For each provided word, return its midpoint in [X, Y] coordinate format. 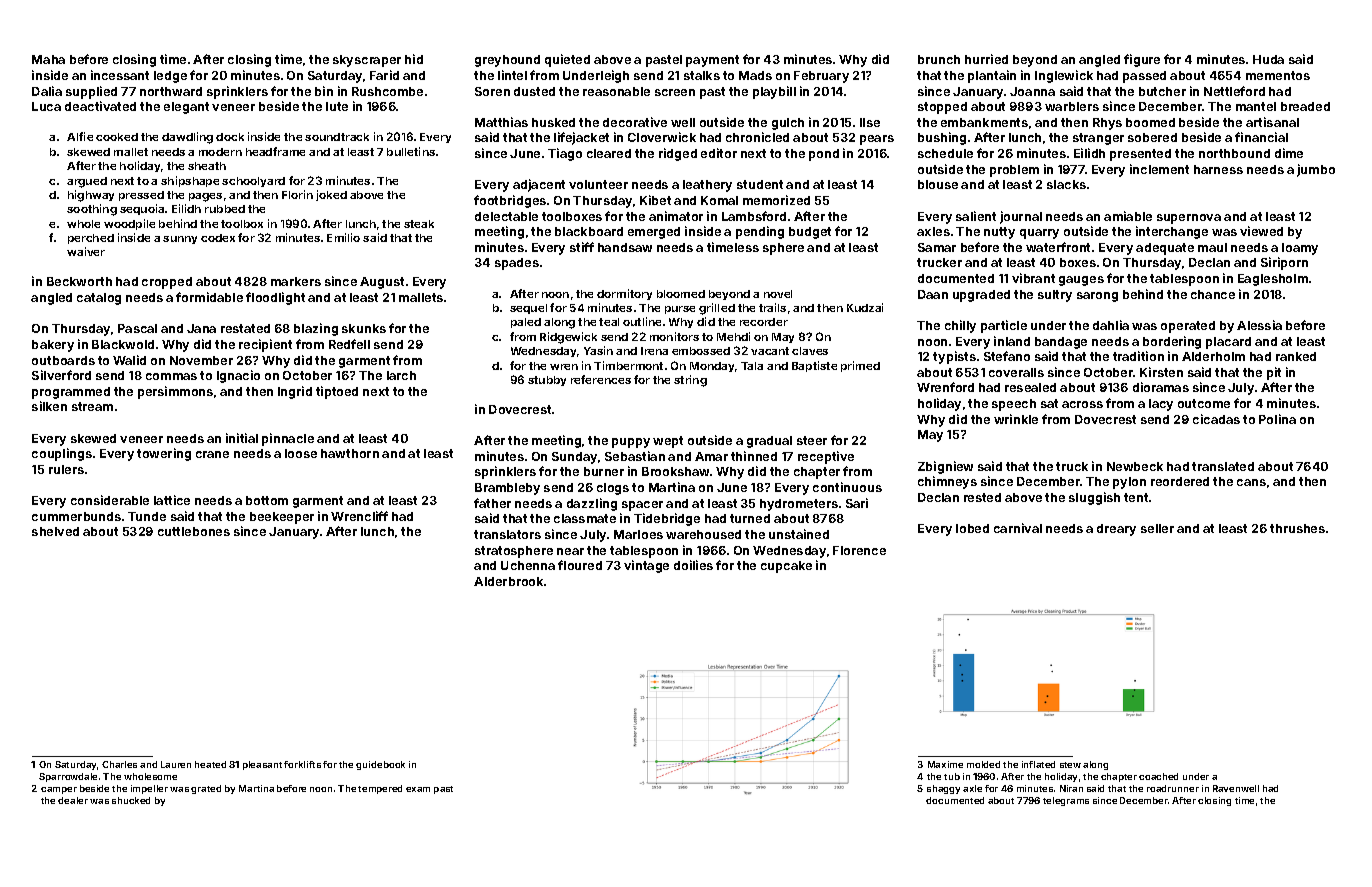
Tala [752, 366]
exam [418, 789]
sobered [1152, 137]
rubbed [225, 209]
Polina [1277, 419]
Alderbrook [508, 581]
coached [1158, 776]
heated [210, 764]
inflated [1038, 764]
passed [1144, 77]
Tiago [565, 154]
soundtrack [337, 137]
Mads [755, 75]
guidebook [380, 765]
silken [49, 406]
